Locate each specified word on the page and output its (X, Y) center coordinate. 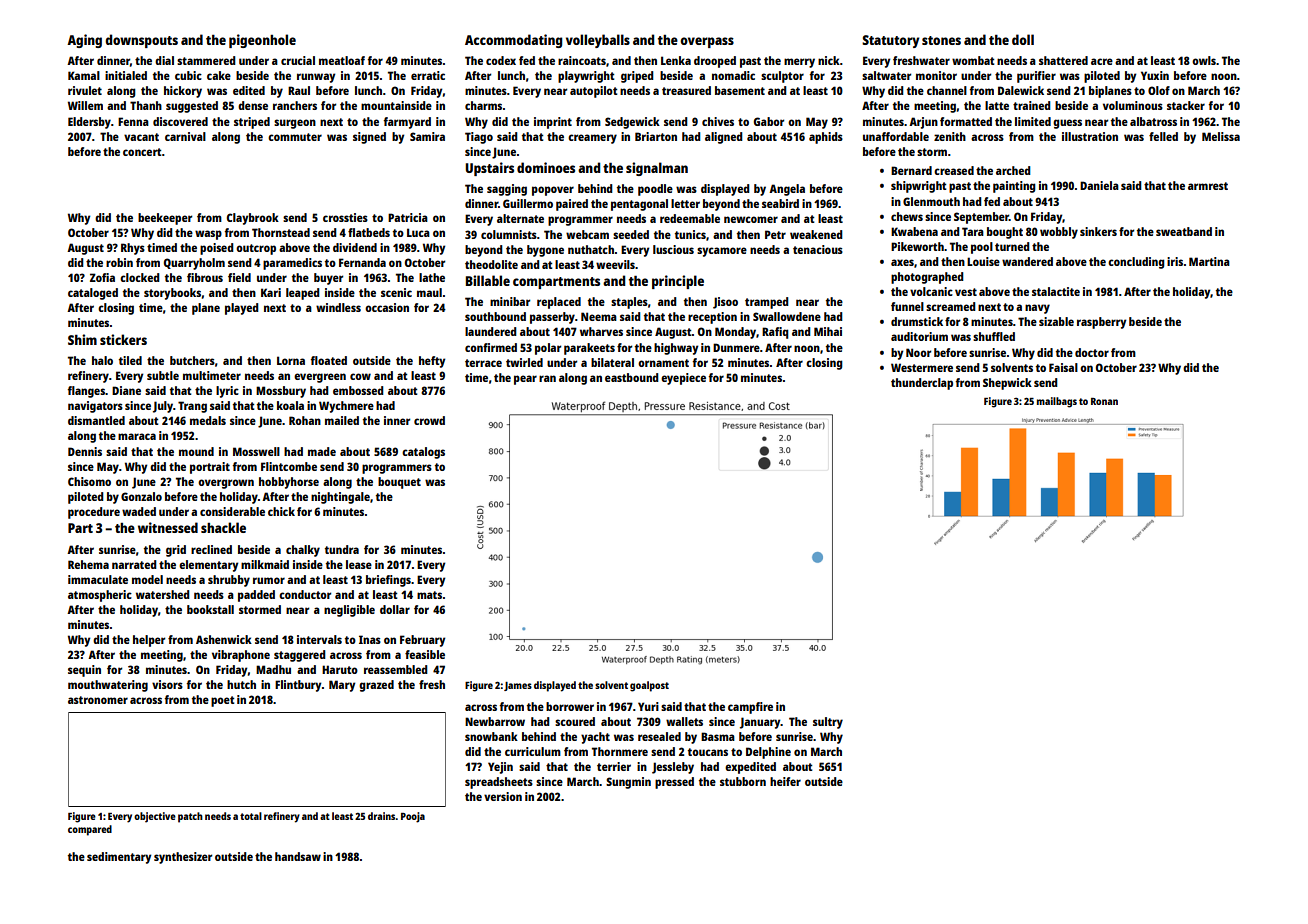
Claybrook (253, 219)
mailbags (1057, 402)
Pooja (413, 817)
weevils (615, 264)
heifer (785, 781)
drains (382, 816)
